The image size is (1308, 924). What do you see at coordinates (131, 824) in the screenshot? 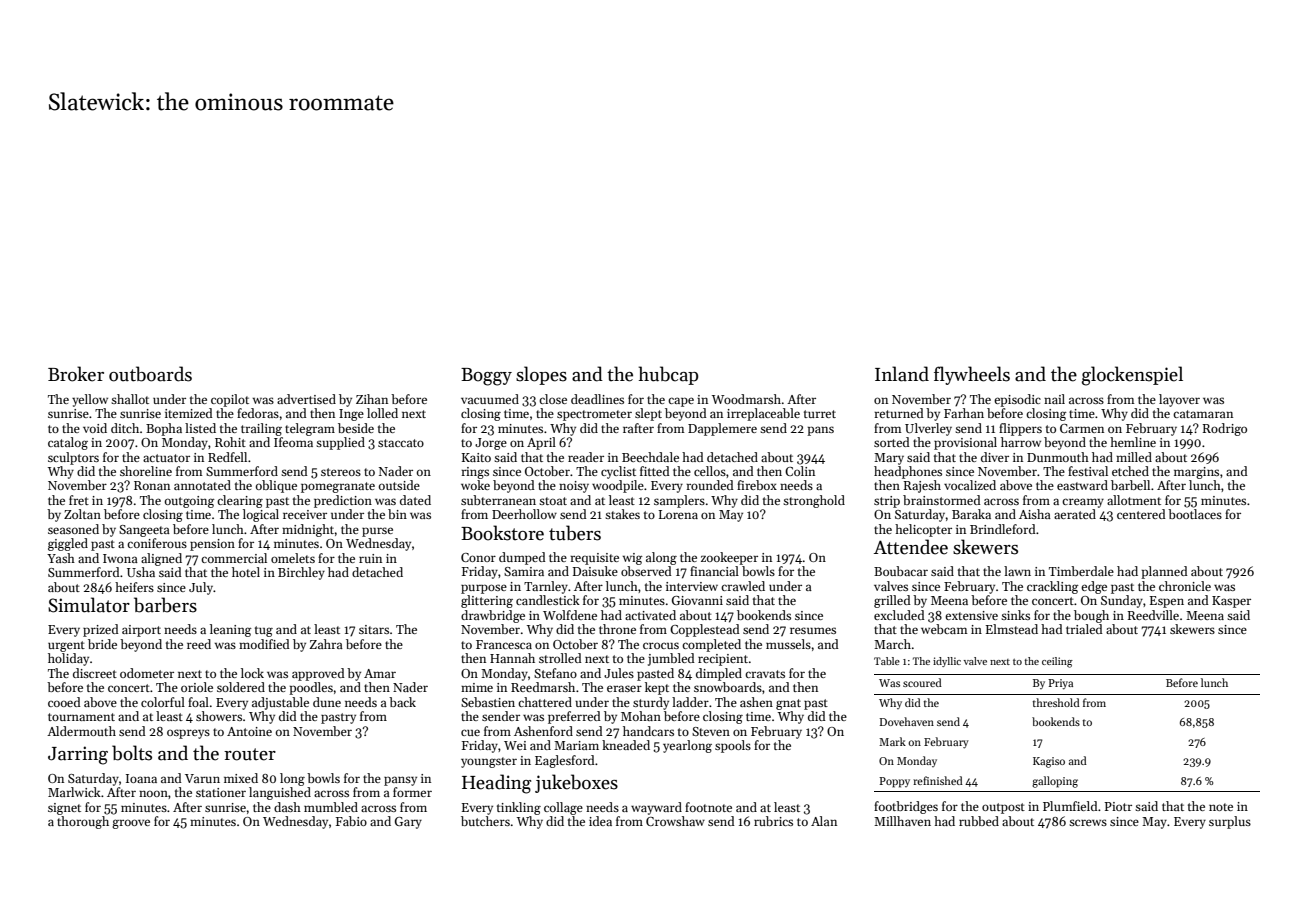
I see `groove` at bounding box center [131, 824].
